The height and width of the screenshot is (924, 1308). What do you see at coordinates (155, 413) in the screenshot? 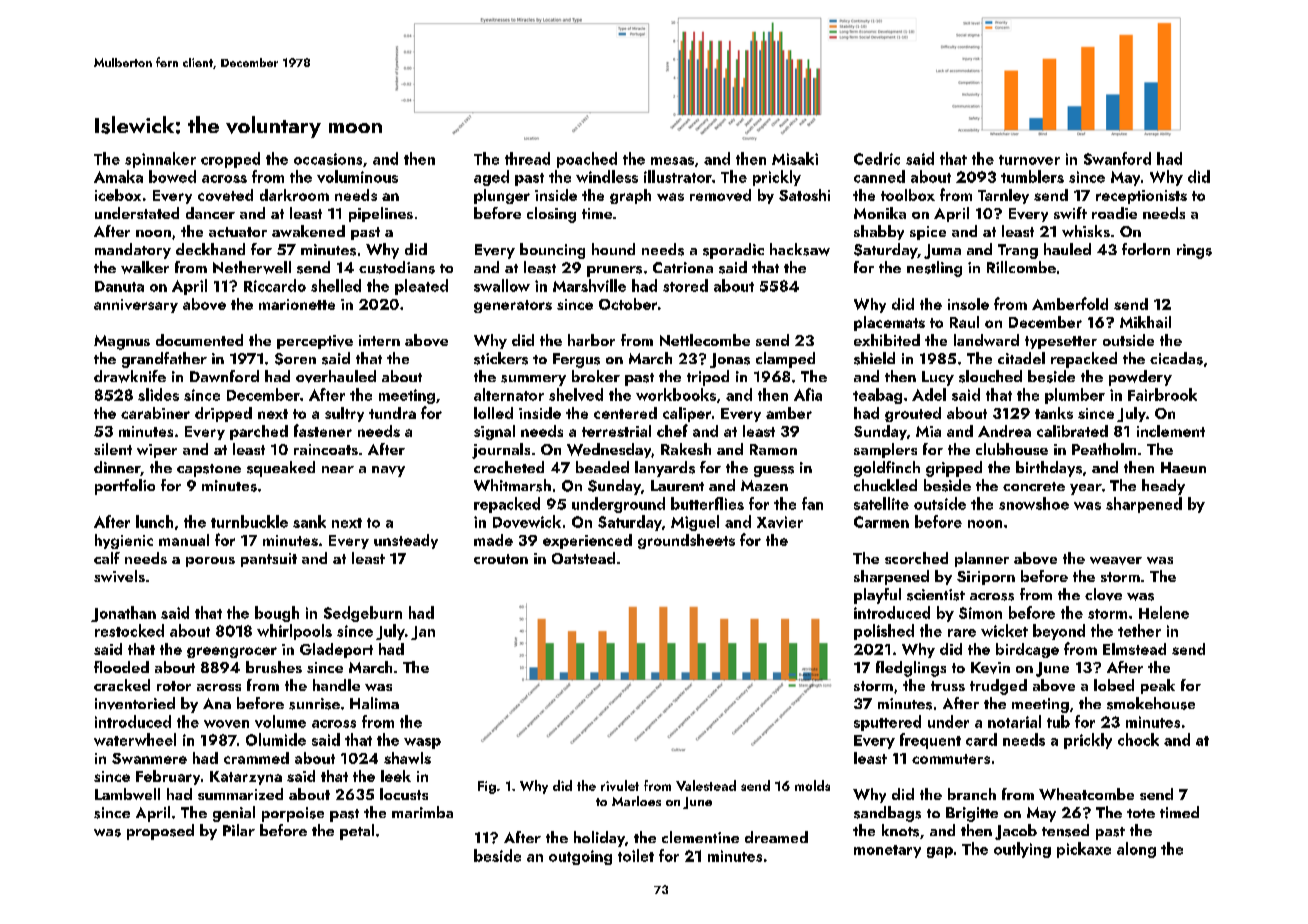
I see `carabiner` at bounding box center [155, 413].
